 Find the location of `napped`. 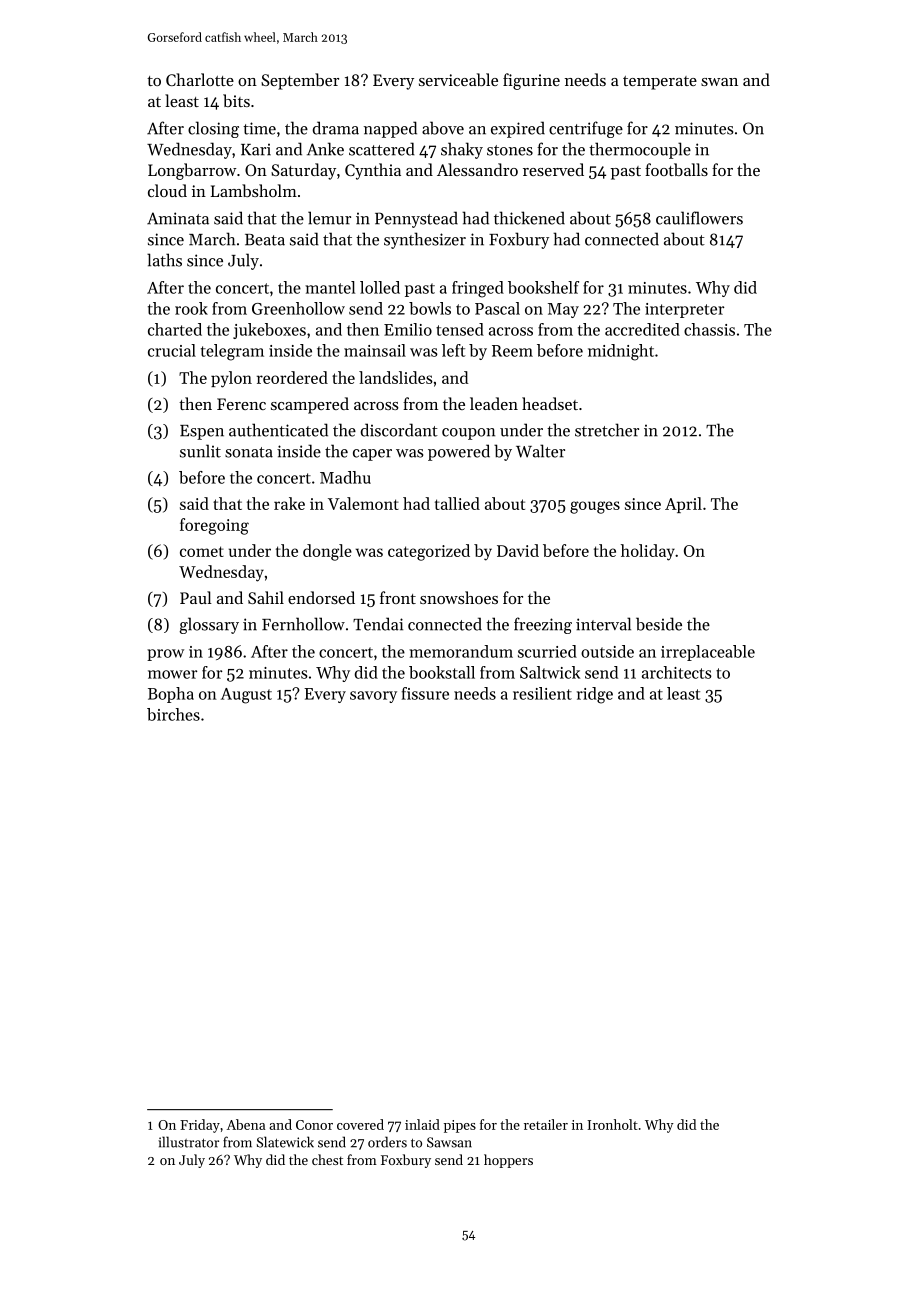

napped is located at coordinates (390, 129).
